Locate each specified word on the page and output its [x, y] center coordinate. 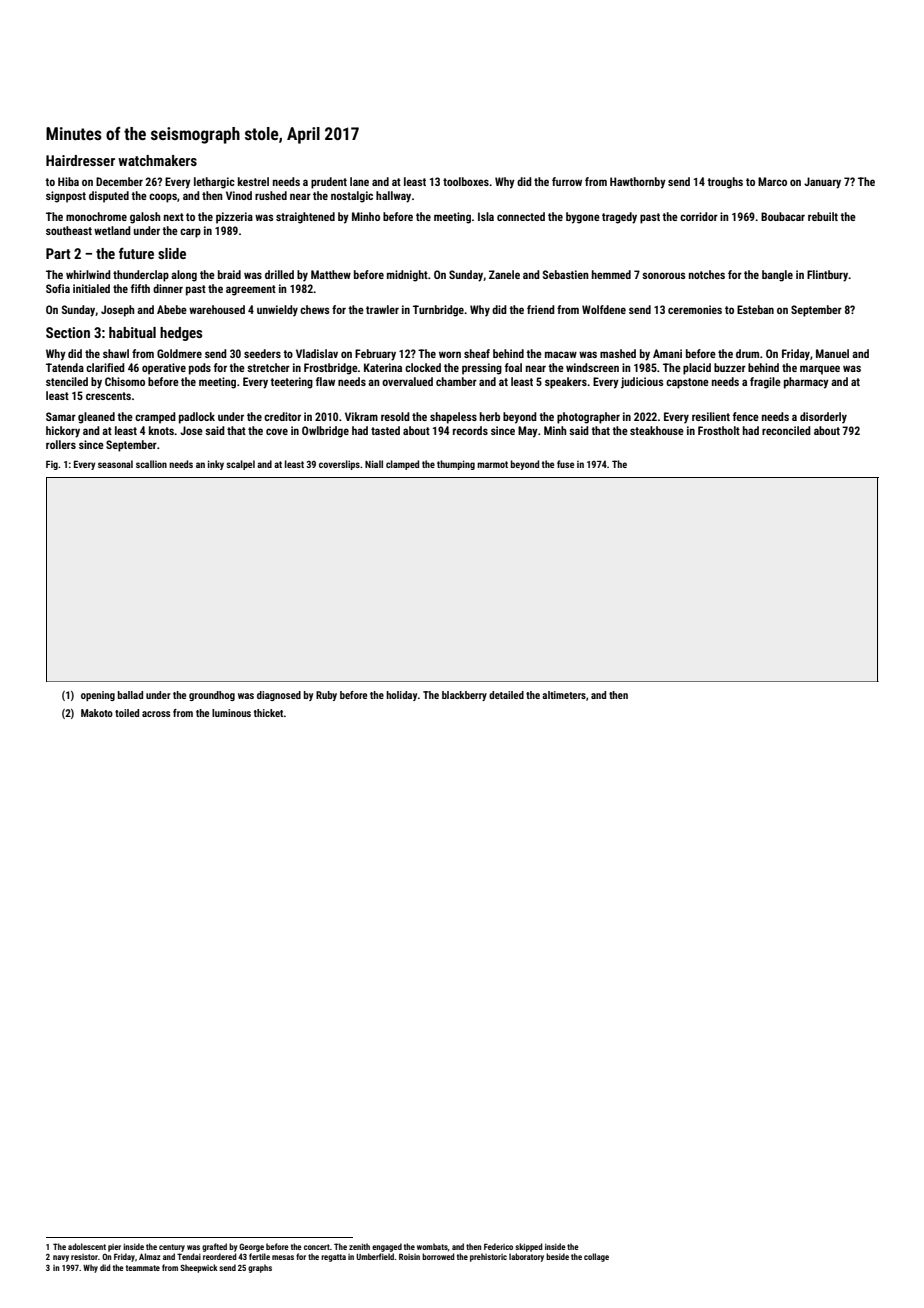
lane [359, 181]
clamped [402, 465]
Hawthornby [638, 183]
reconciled [786, 430]
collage [596, 1257]
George [251, 1248]
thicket [269, 713]
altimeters [564, 695]
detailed [506, 695]
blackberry [464, 696]
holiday [401, 696]
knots [161, 430]
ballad [130, 695]
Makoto [97, 713]
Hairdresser [80, 160]
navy [61, 1258]
